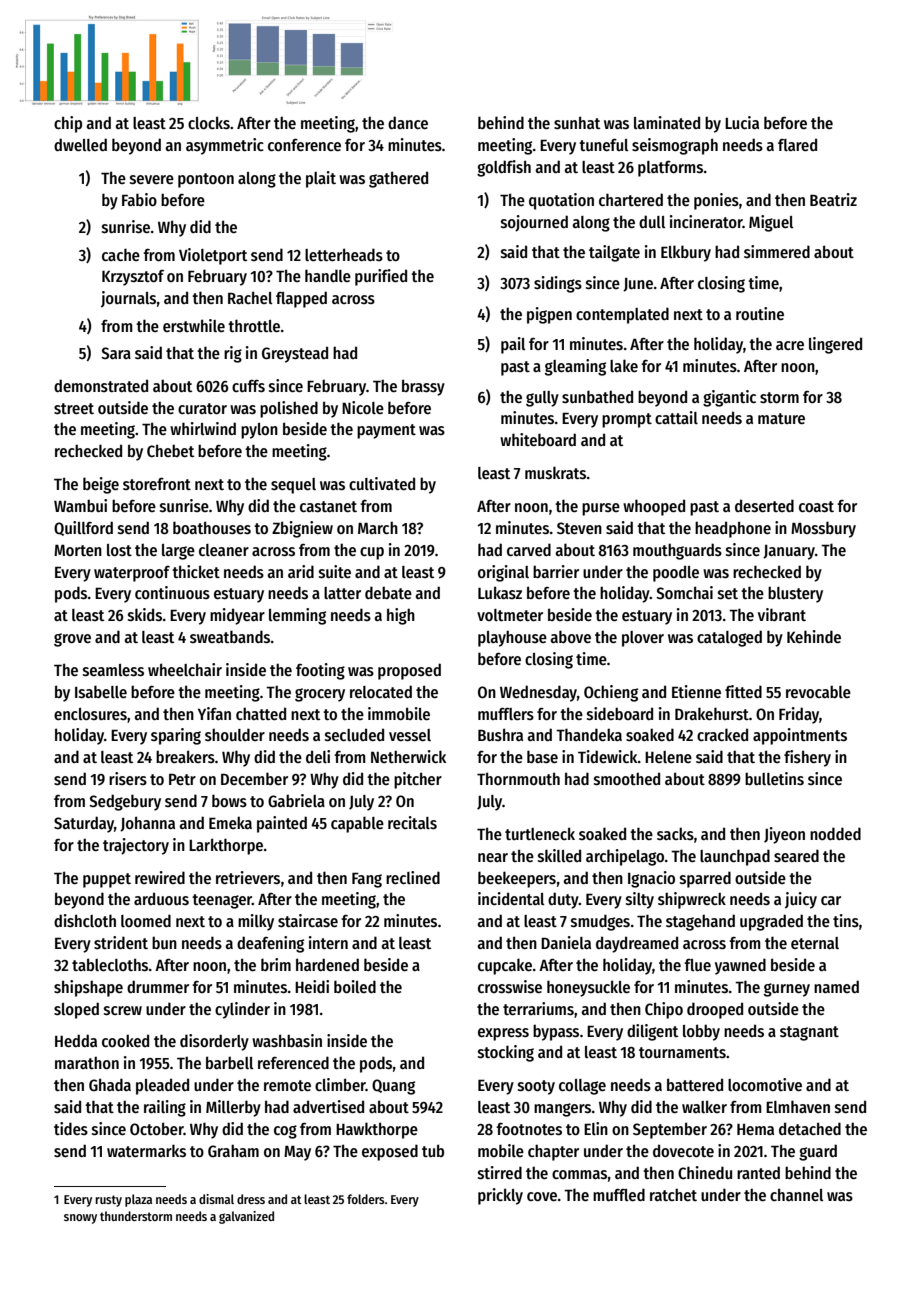 The width and height of the screenshot is (924, 1308). I want to click on Isabelle, so click(101, 691).
